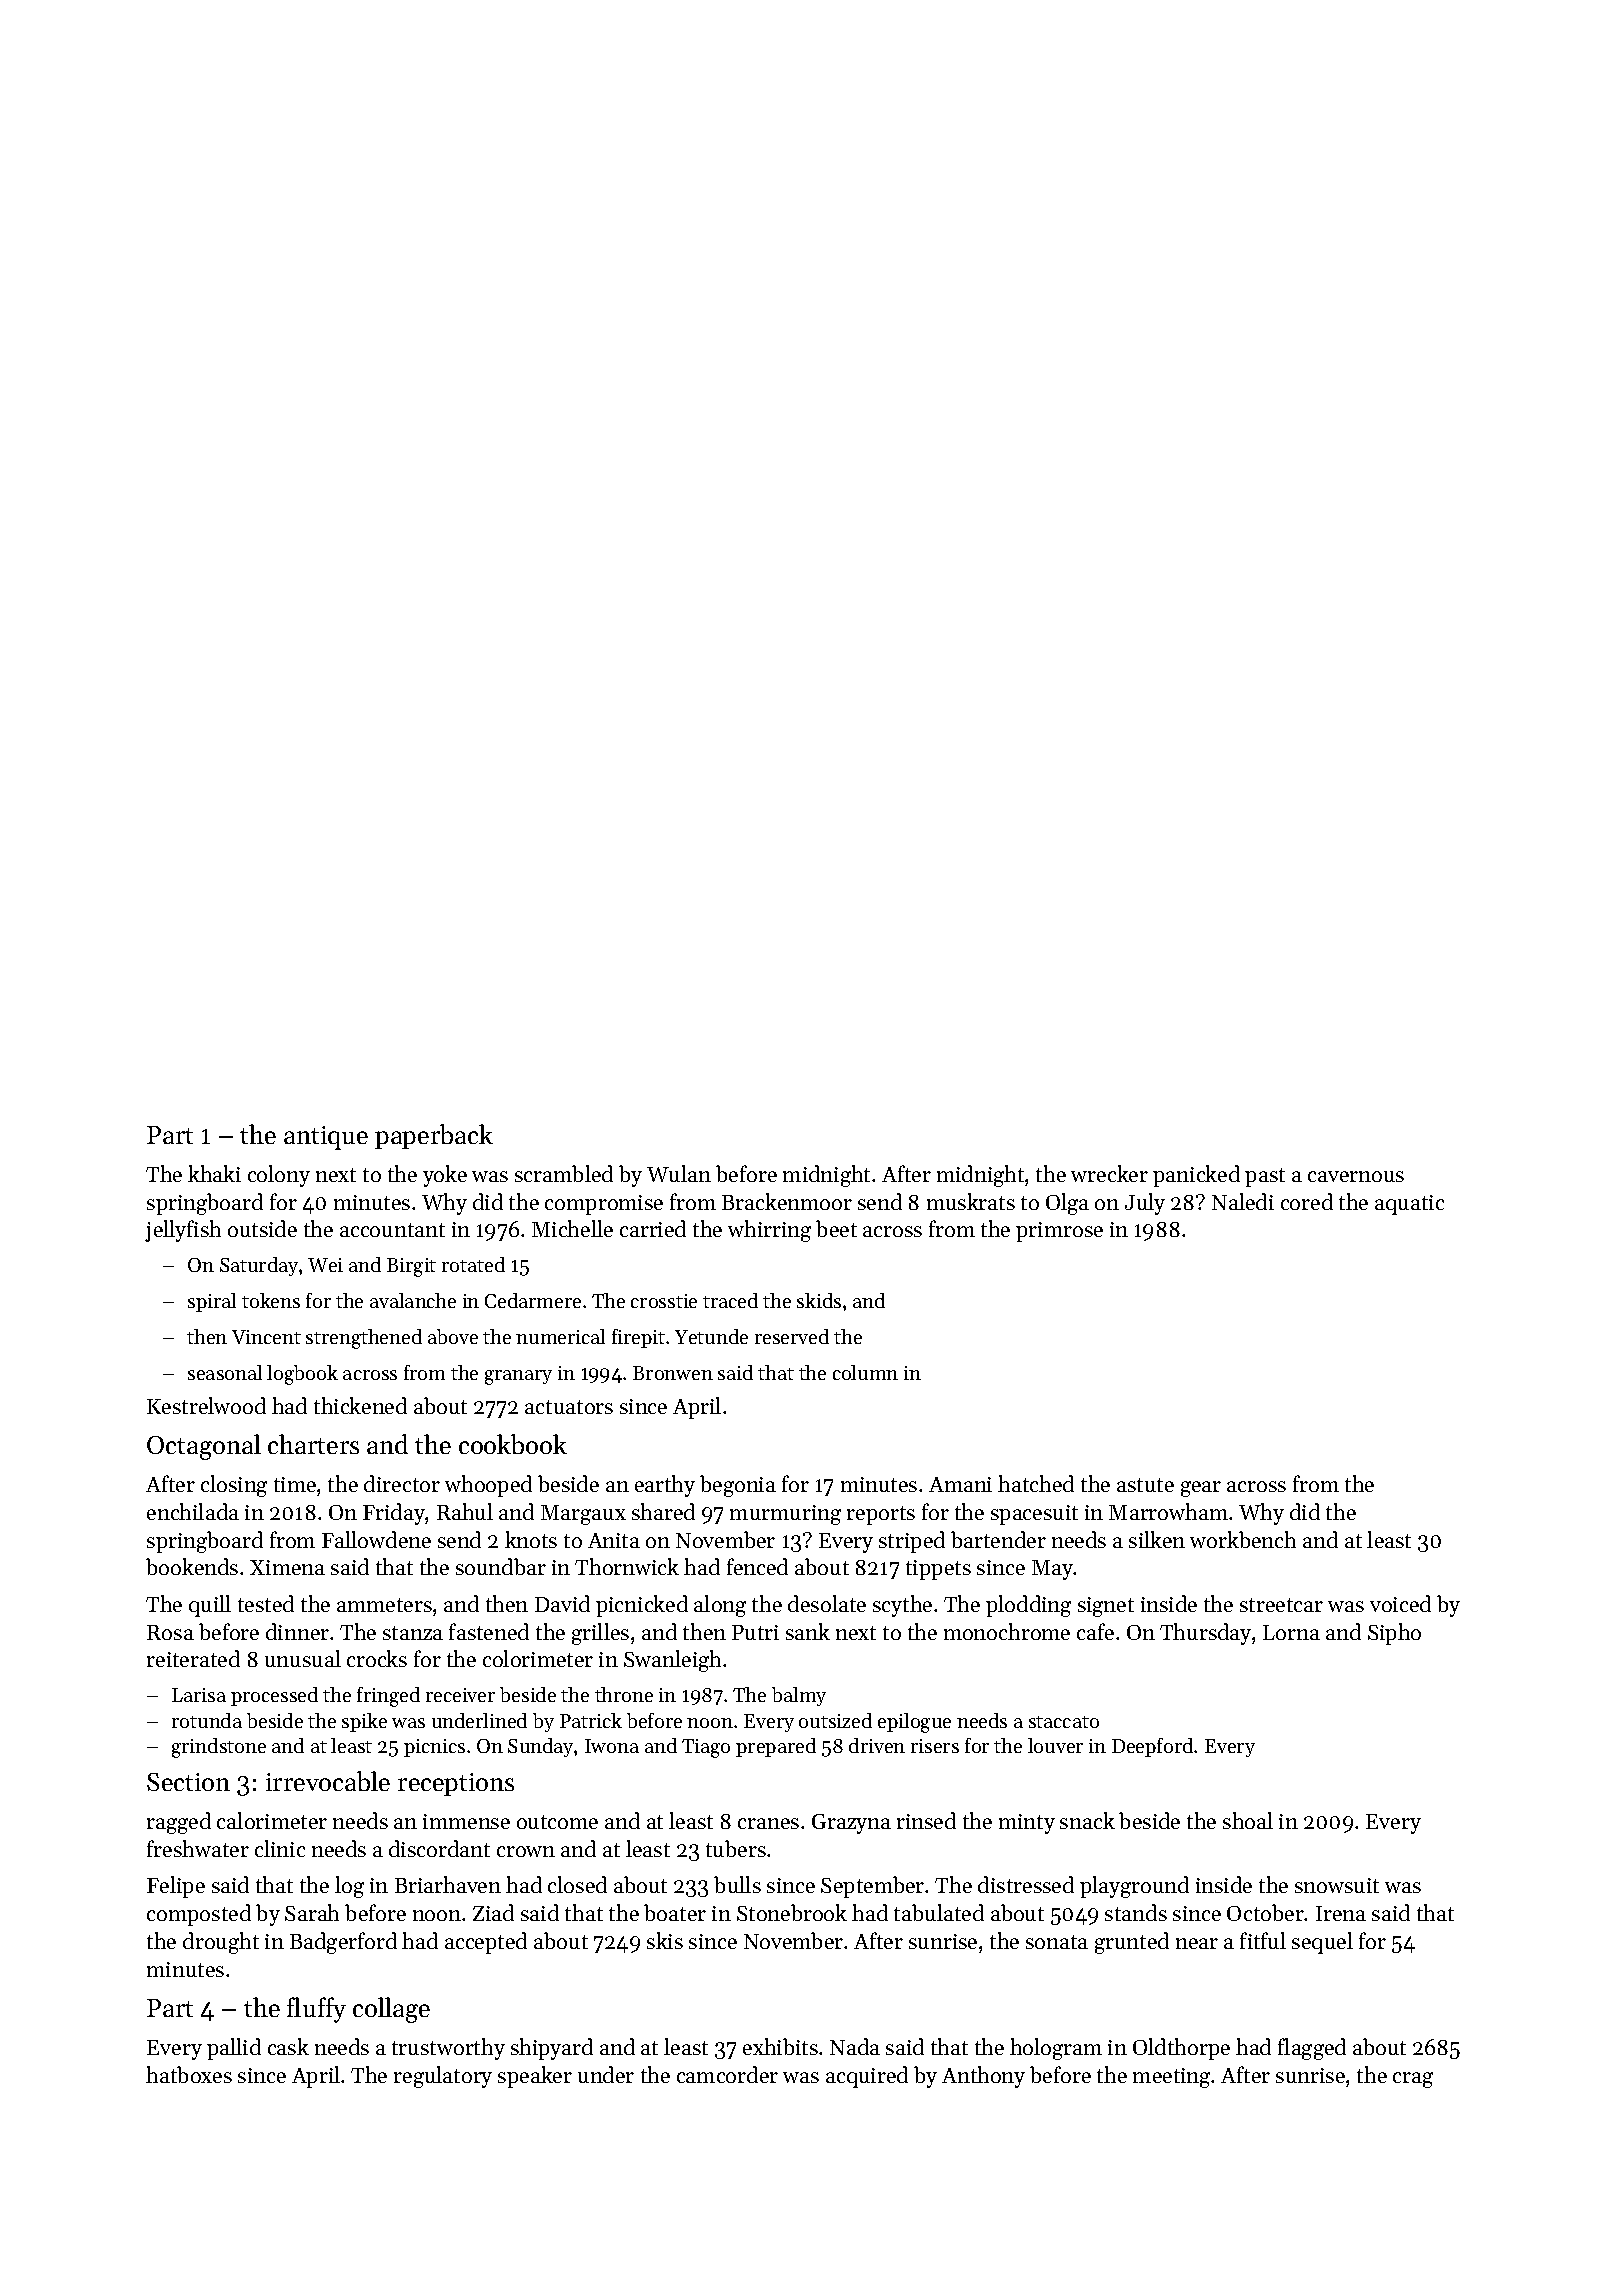 The height and width of the screenshot is (2292, 1620). I want to click on firepit, so click(638, 1338).
